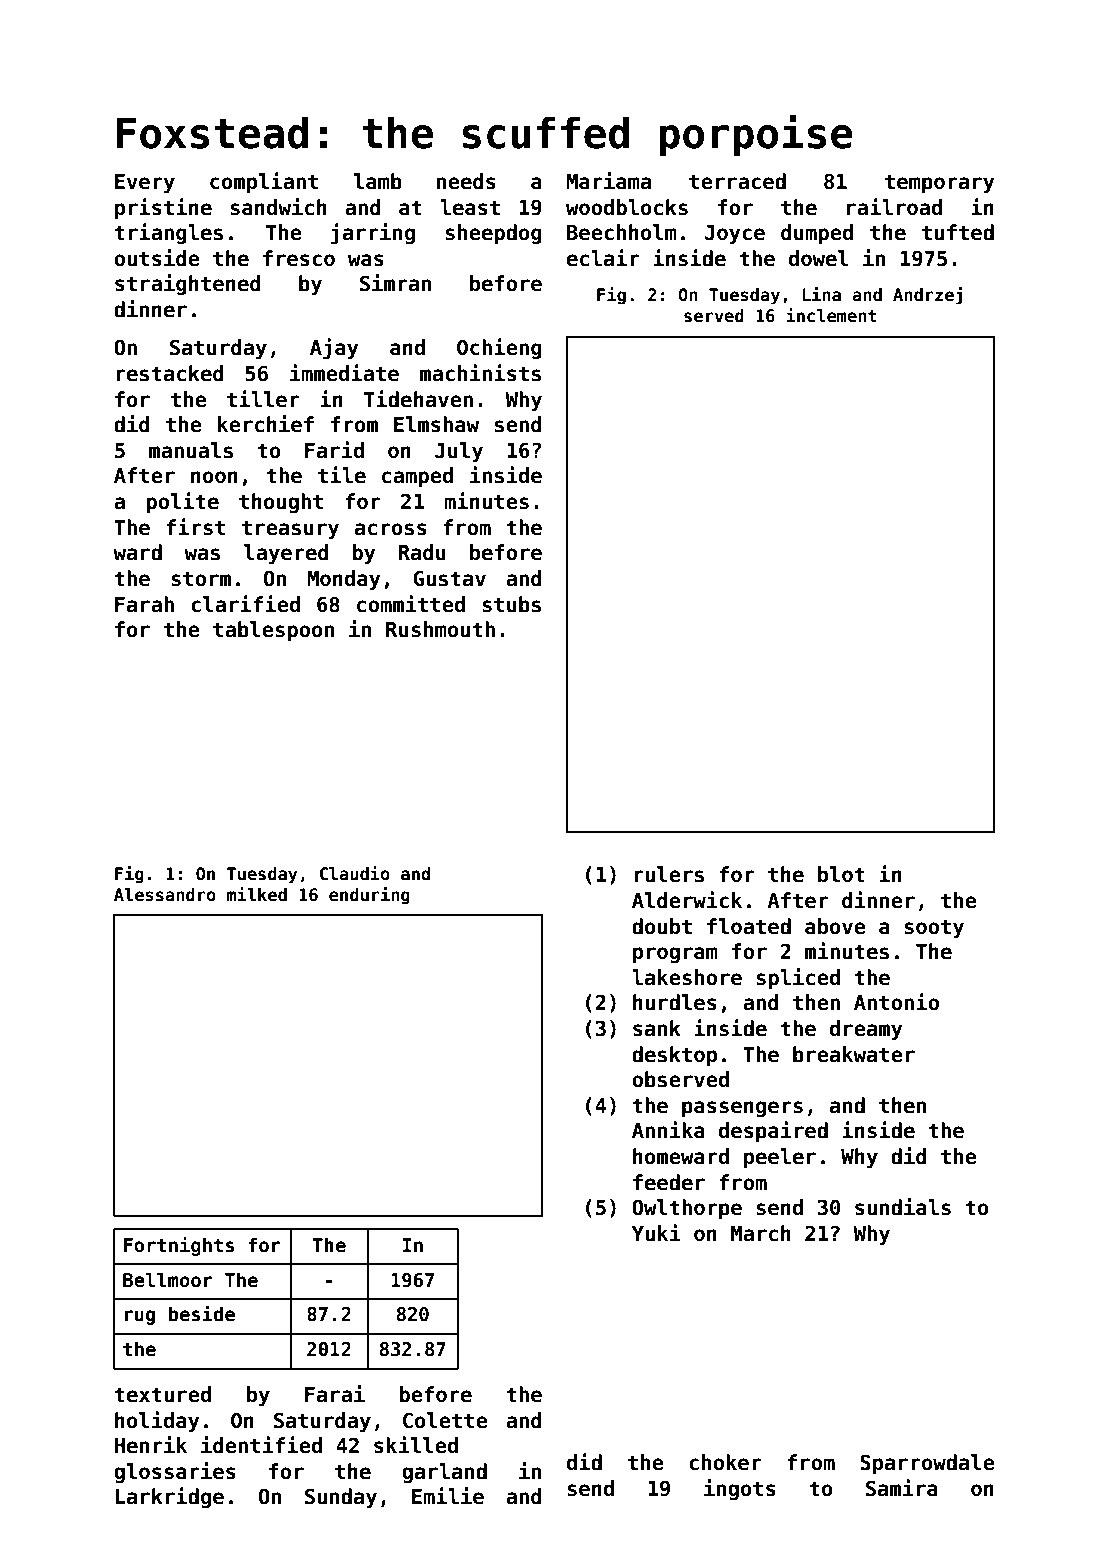  I want to click on Colette, so click(445, 1420).
